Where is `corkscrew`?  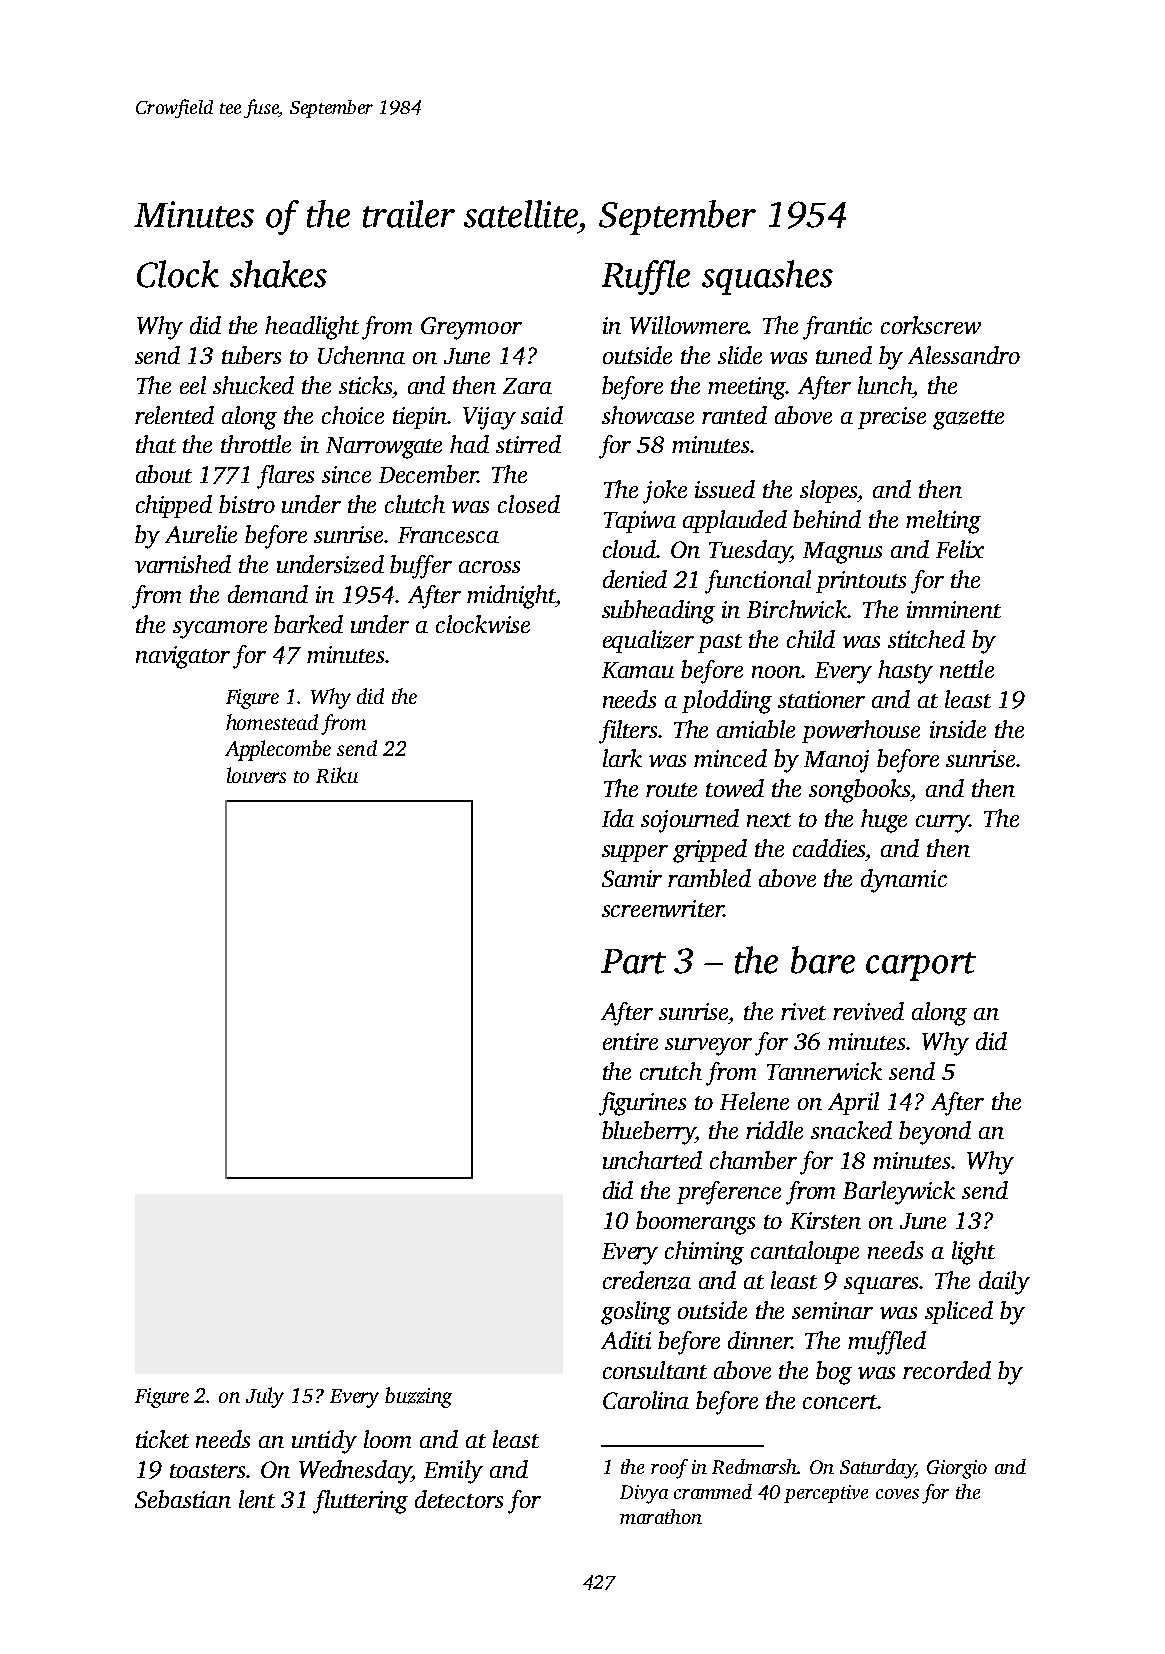
corkscrew is located at coordinates (931, 325).
